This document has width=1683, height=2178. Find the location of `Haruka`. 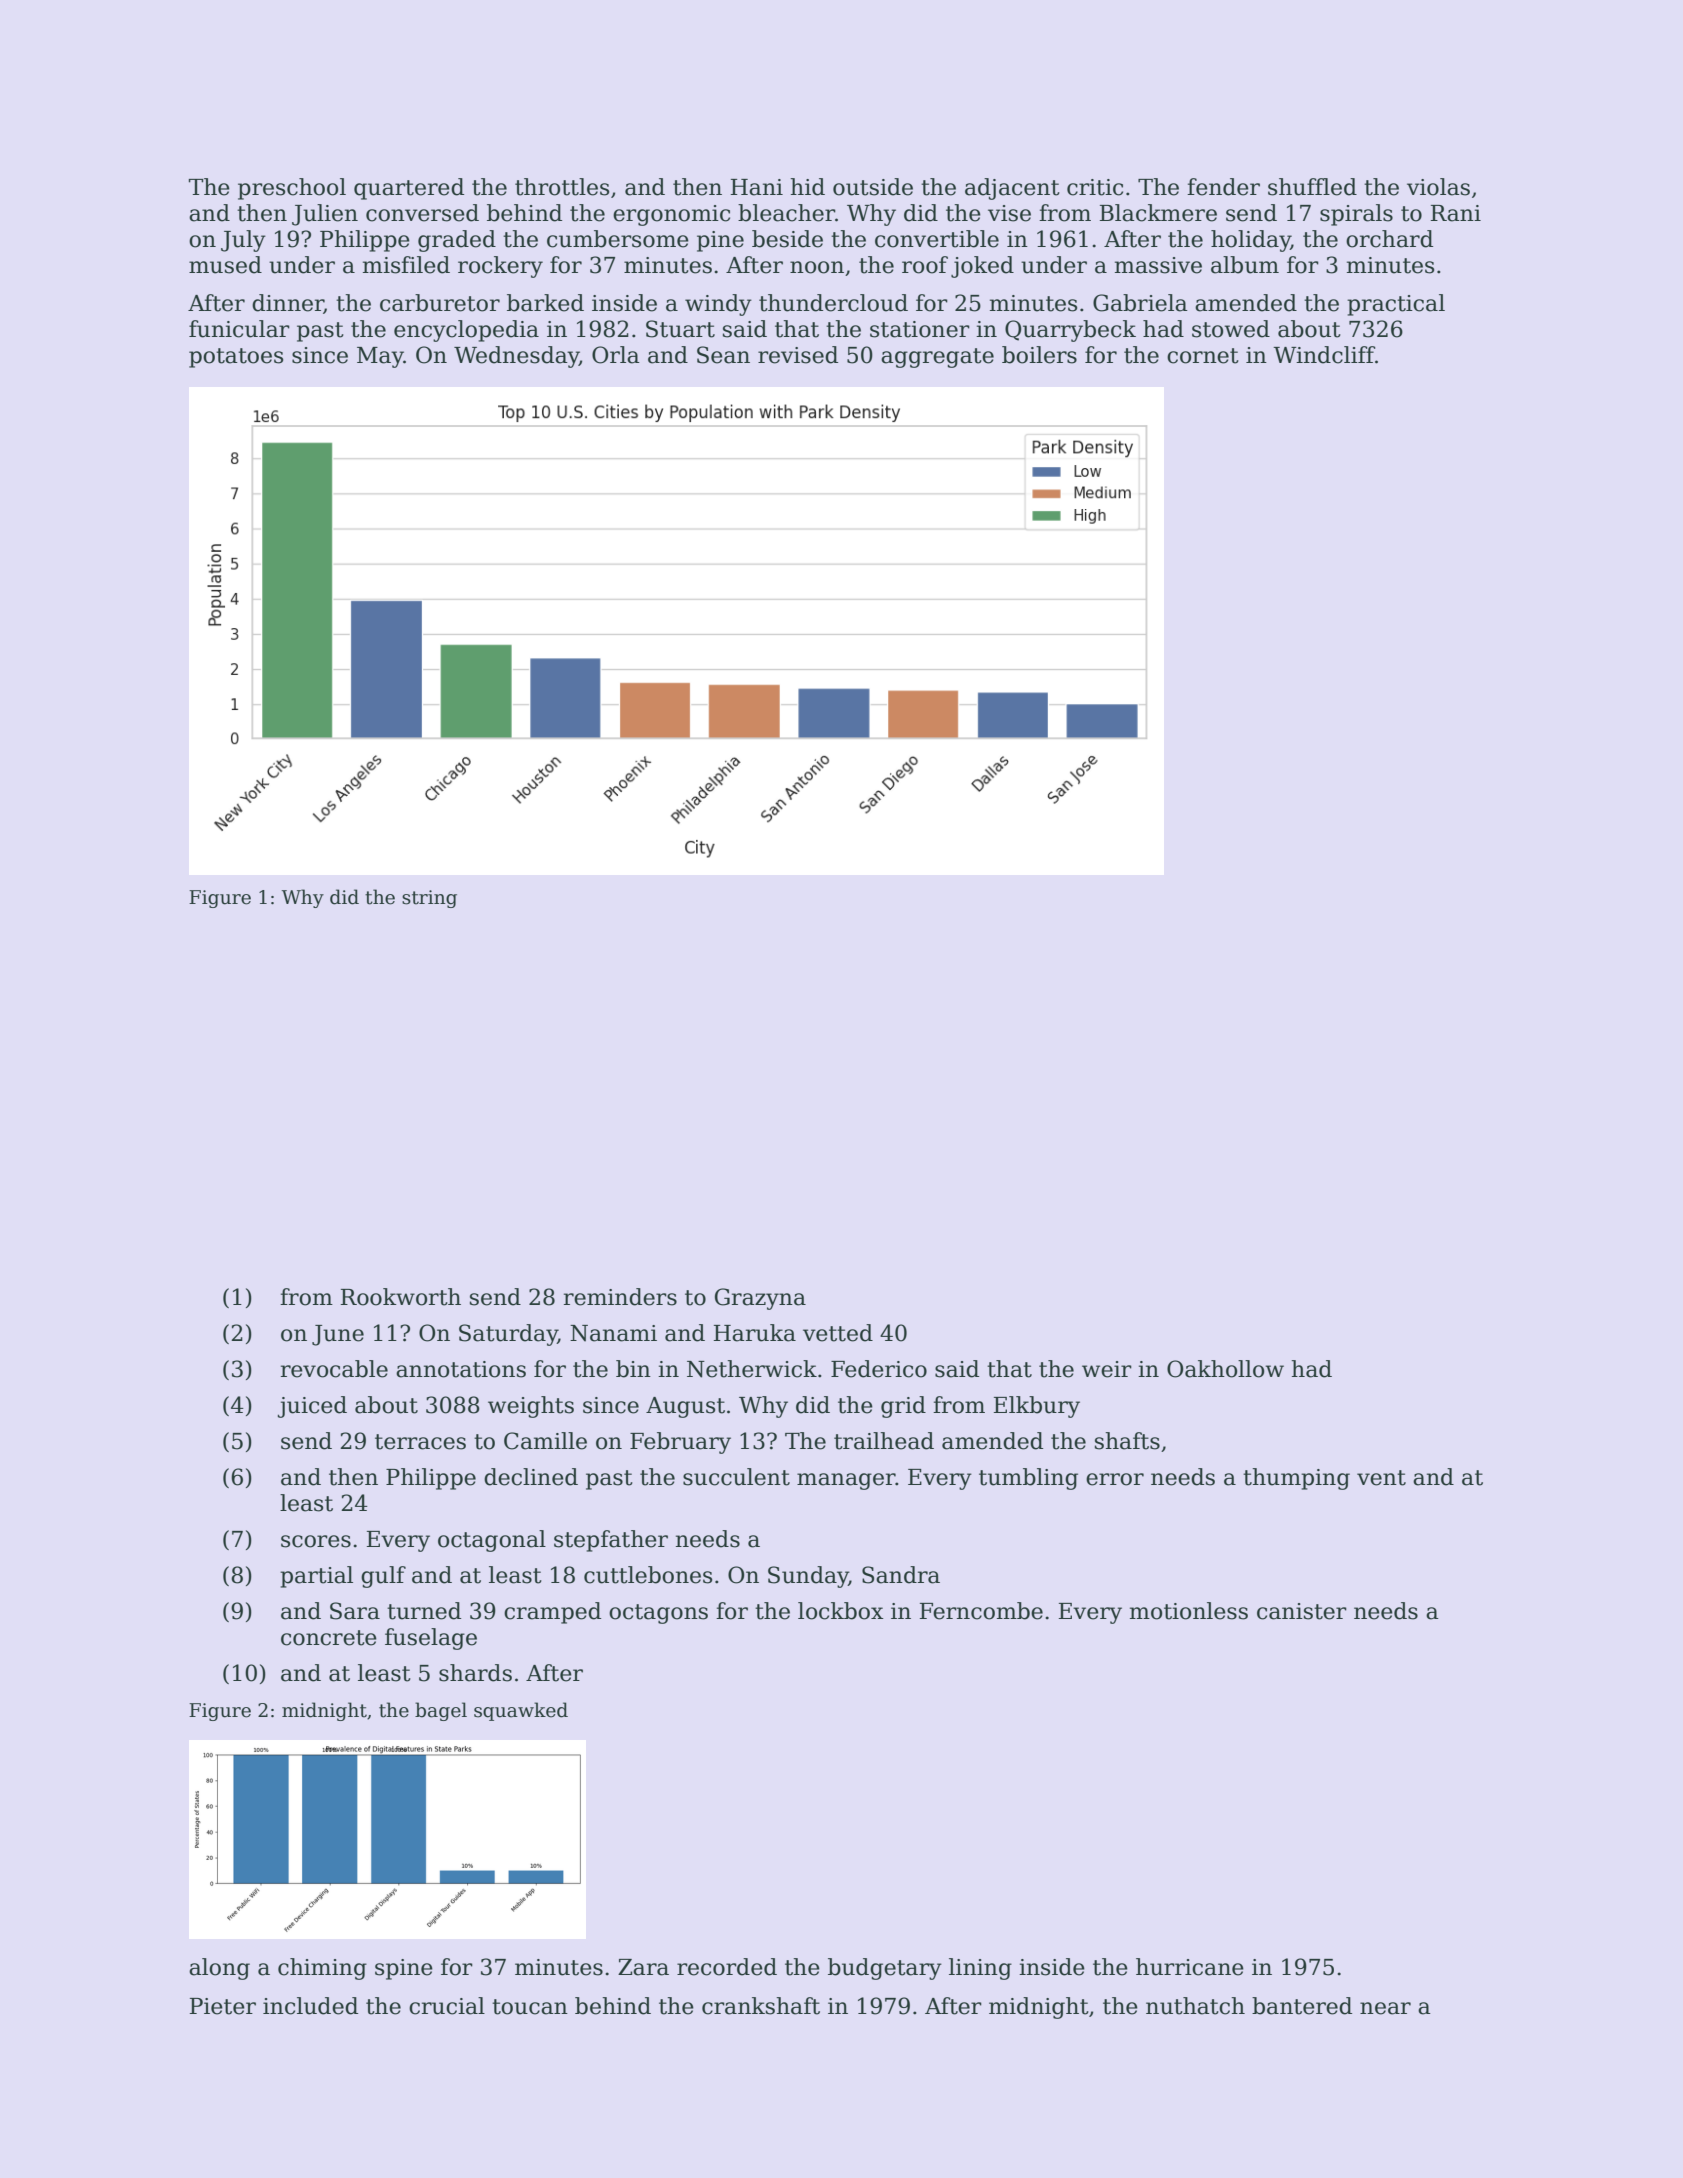

Haruka is located at coordinates (755, 1333).
